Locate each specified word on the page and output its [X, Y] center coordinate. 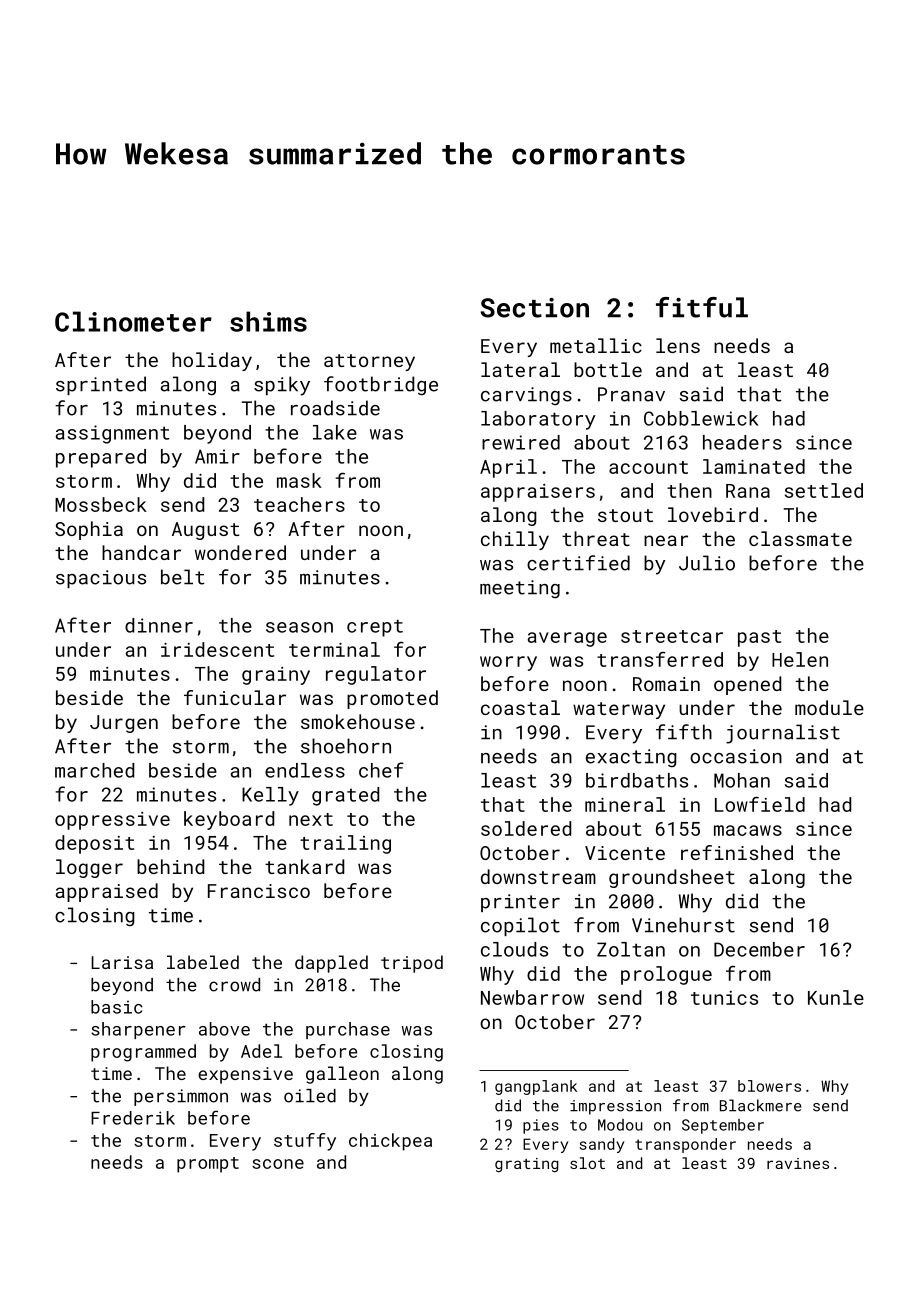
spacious [101, 579]
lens [678, 345]
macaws [748, 830]
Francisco [259, 891]
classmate [800, 538]
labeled [203, 962]
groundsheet [672, 878]
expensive [245, 1075]
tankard [304, 866]
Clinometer [133, 321]
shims [268, 321]
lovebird [713, 514]
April [508, 468]
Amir [217, 456]
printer [520, 903]
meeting [520, 589]
